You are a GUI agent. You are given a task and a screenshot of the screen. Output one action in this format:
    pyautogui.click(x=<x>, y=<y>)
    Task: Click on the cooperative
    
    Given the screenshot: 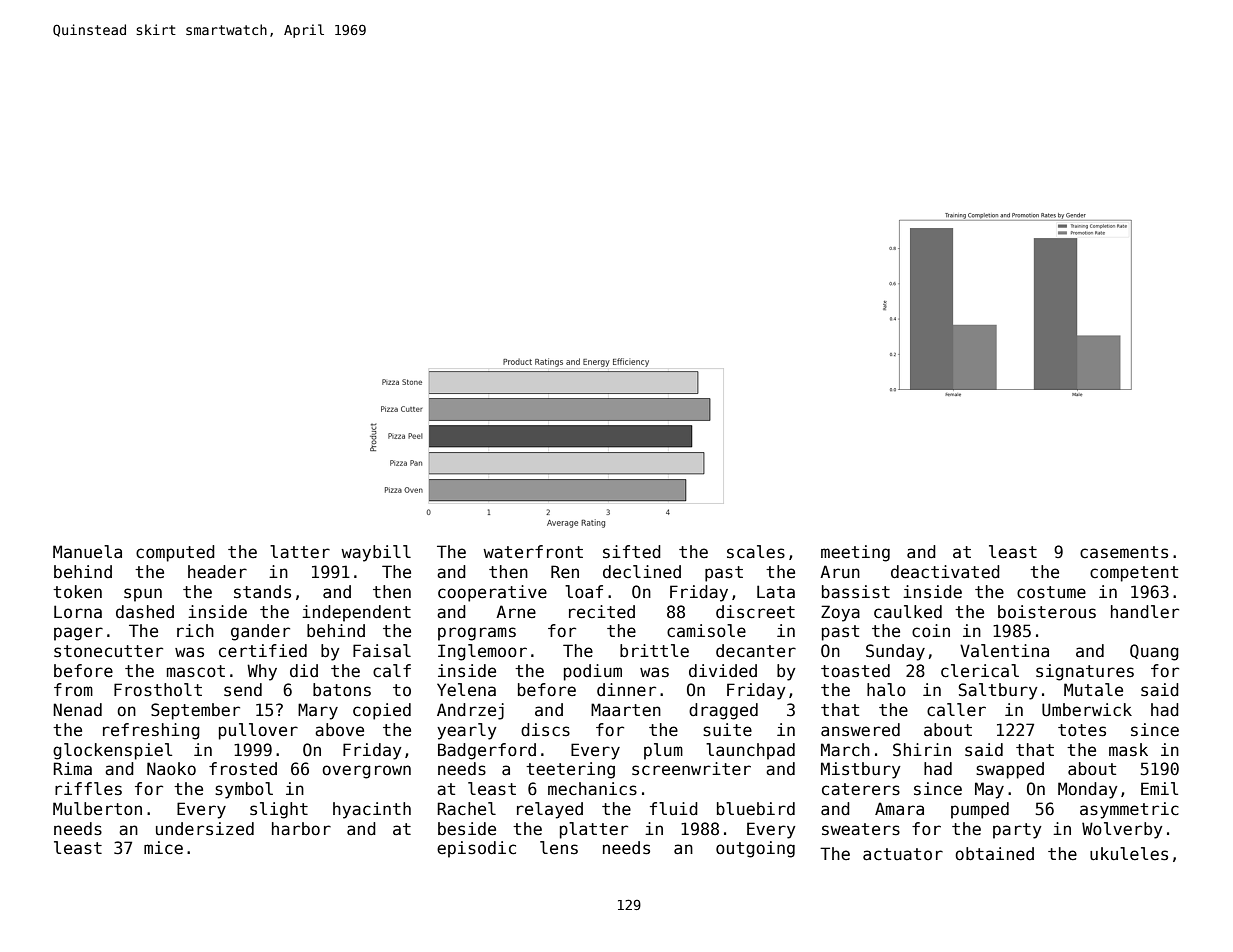 What is the action you would take?
    pyautogui.click(x=492, y=593)
